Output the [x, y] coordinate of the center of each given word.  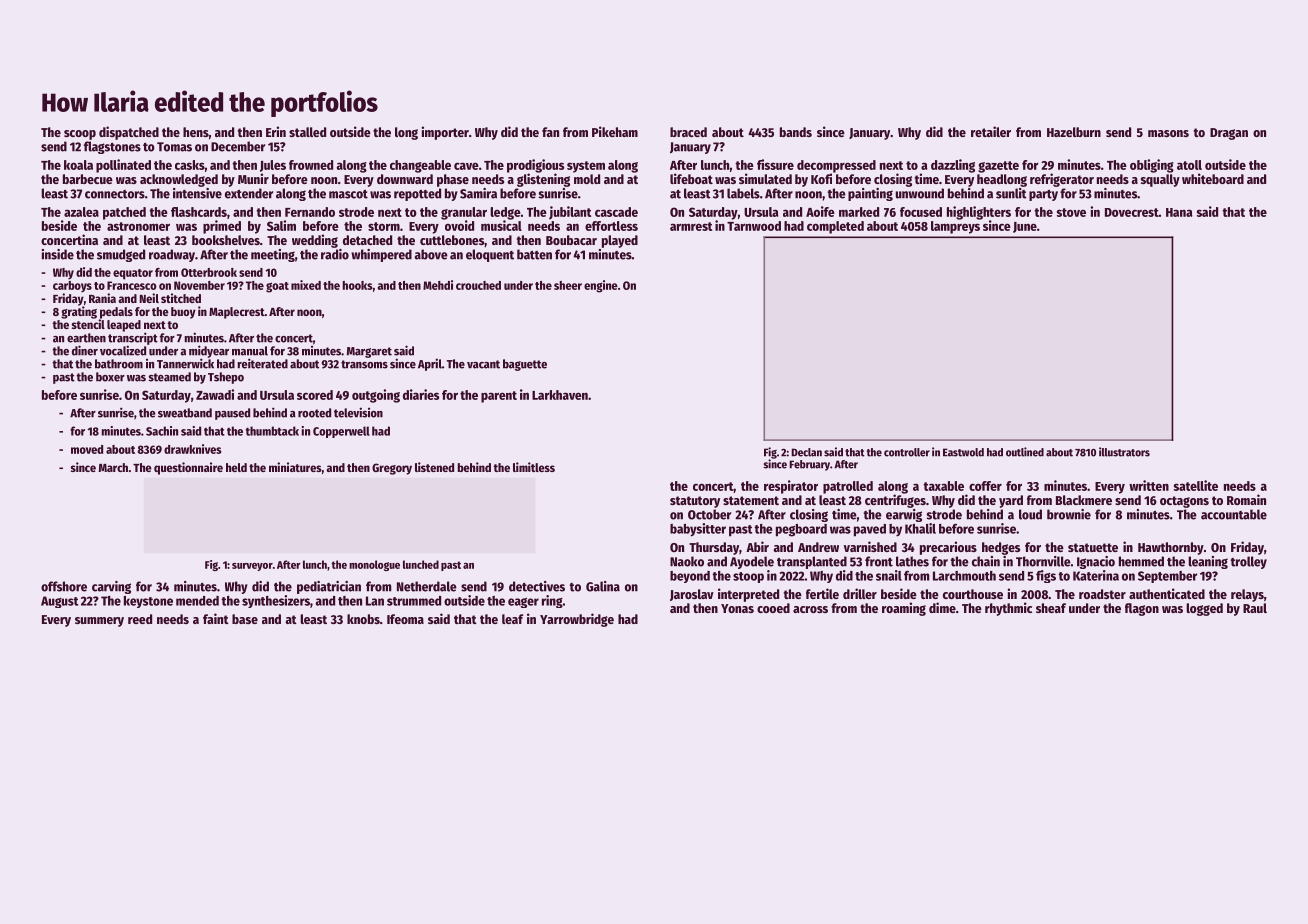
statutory [695, 502]
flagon [1142, 609]
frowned [311, 165]
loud [1030, 514]
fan [550, 132]
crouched [478, 285]
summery [99, 622]
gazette [998, 167]
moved [87, 449]
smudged [121, 255]
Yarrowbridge [577, 620]
